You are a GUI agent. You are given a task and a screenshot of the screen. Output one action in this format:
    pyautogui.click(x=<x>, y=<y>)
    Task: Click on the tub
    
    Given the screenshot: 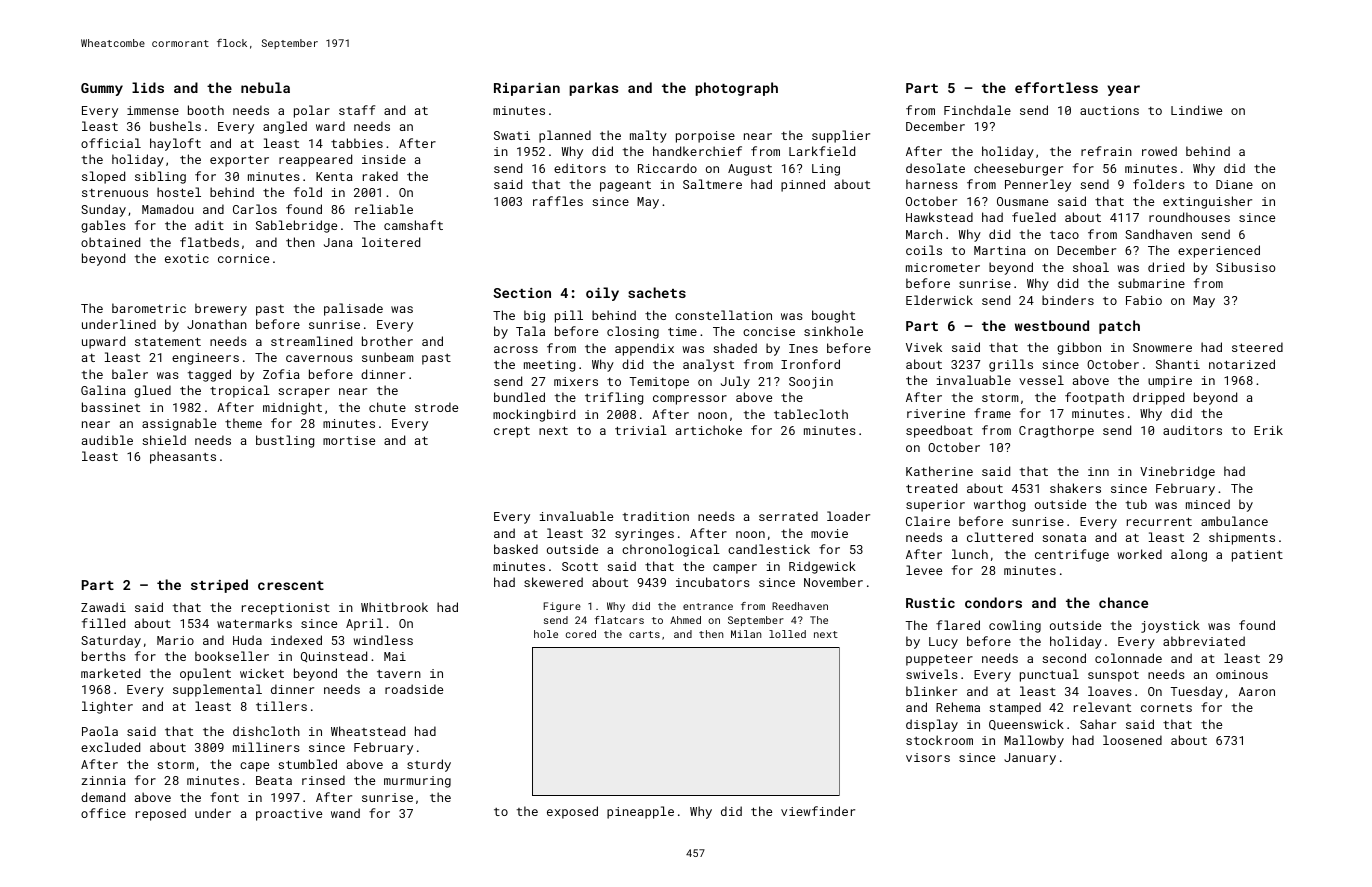 What is the action you would take?
    pyautogui.click(x=1136, y=504)
